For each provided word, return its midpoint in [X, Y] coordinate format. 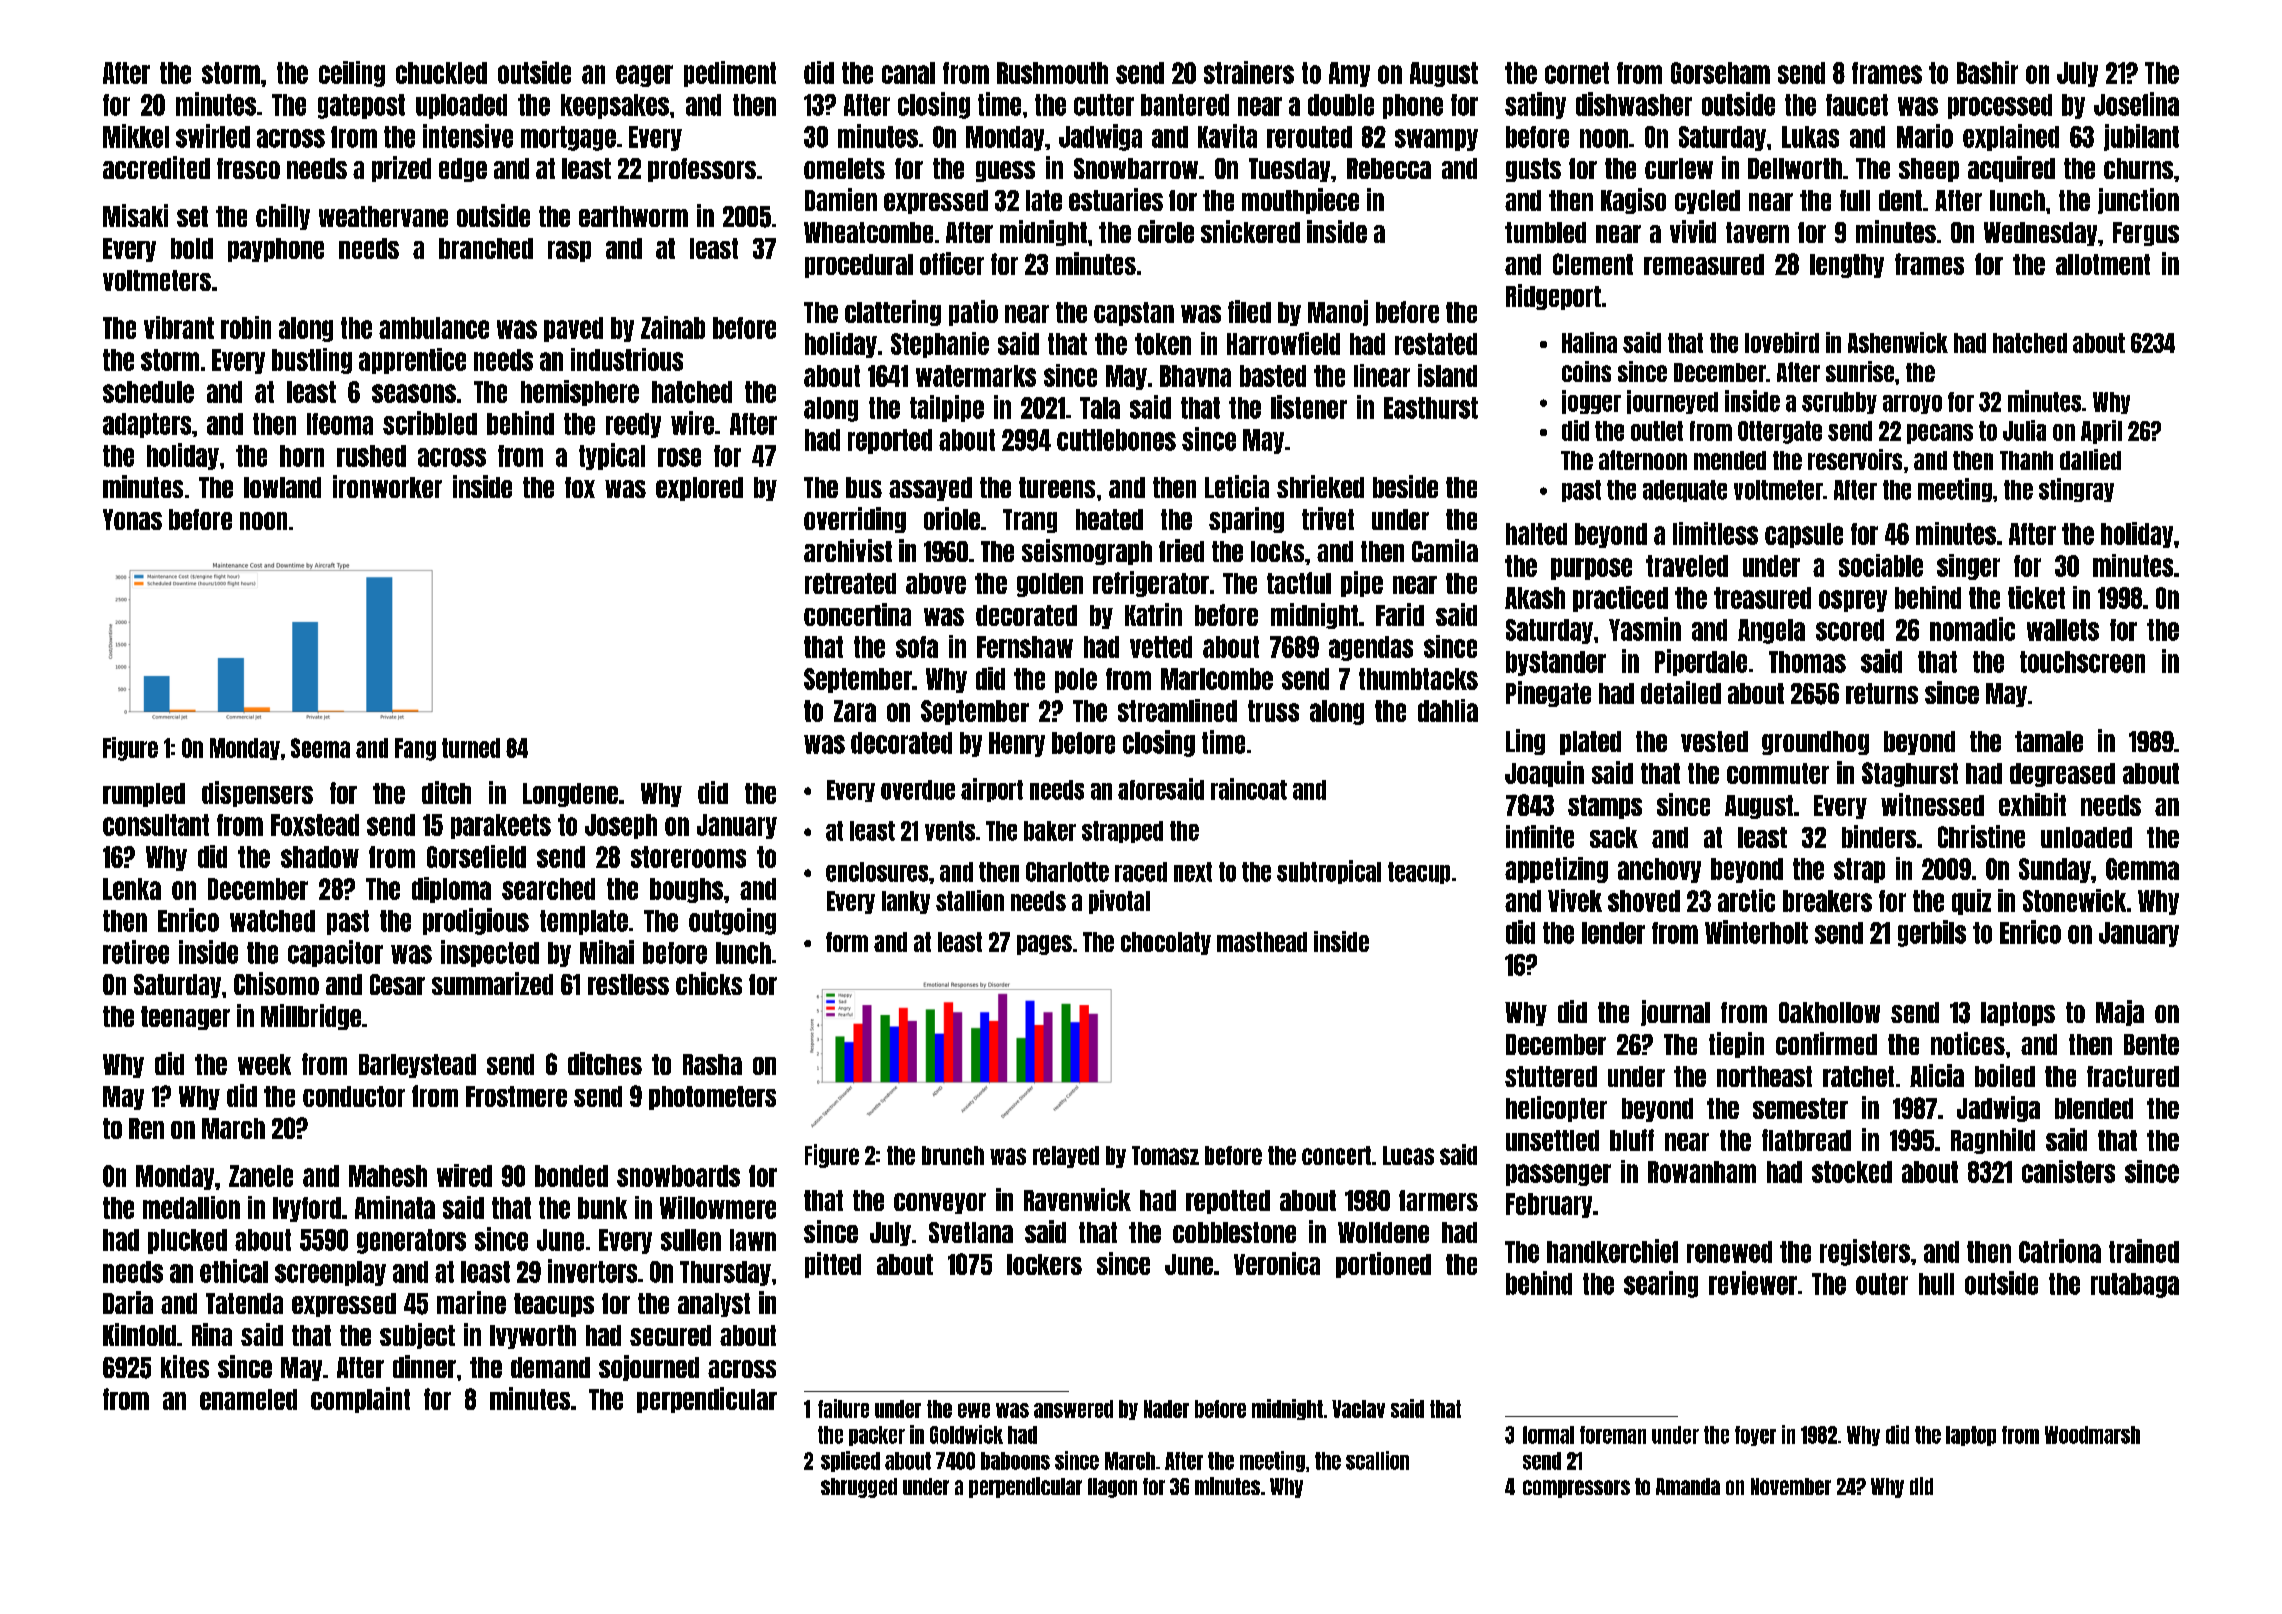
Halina [1589, 342]
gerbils [1932, 933]
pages [1044, 945]
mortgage [568, 138]
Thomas [1807, 662]
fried [1181, 550]
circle [1166, 231]
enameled [248, 1399]
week [264, 1064]
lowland [282, 487]
